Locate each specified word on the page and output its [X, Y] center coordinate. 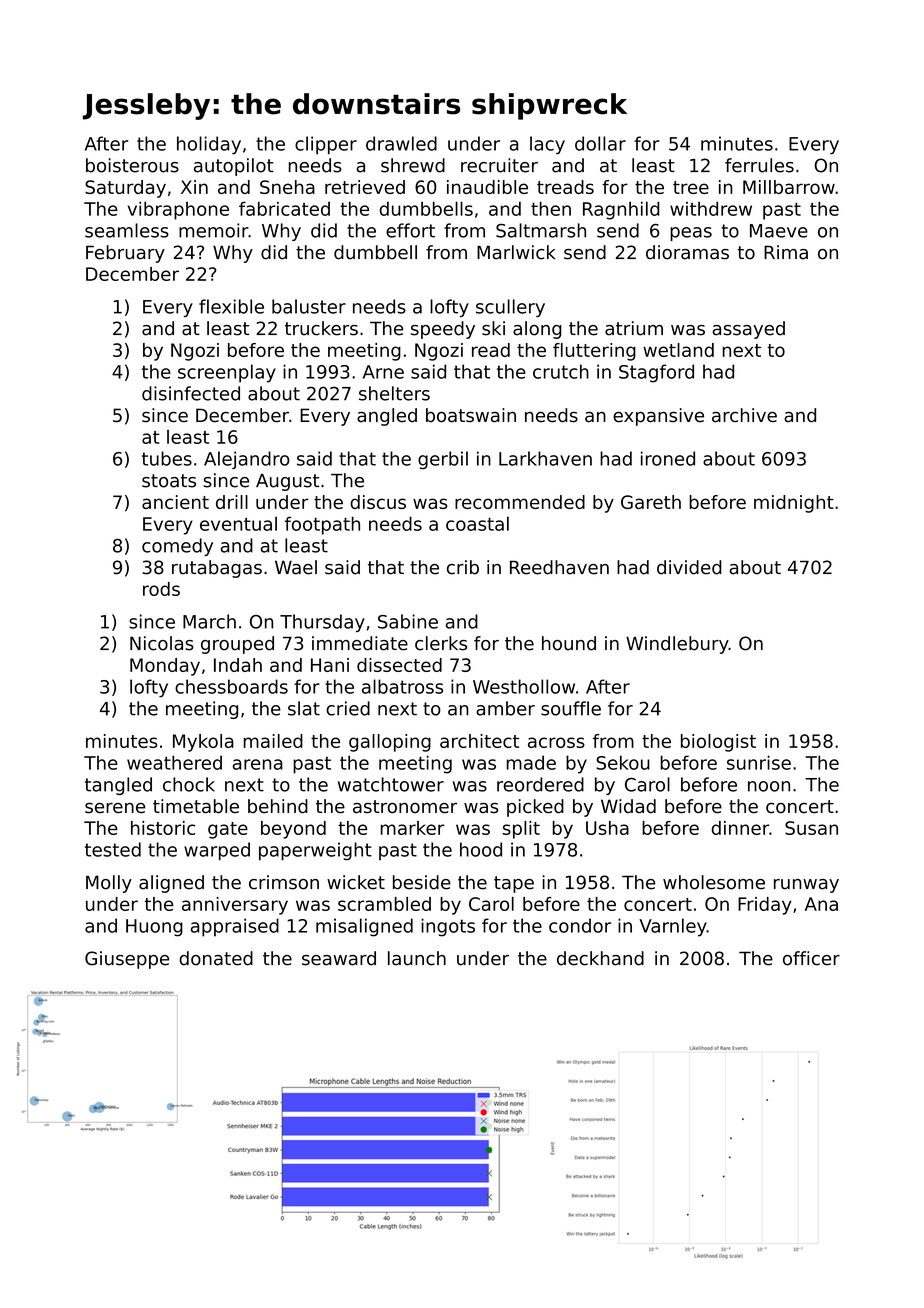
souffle [571, 708]
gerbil [443, 460]
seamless [127, 230]
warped [217, 851]
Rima [786, 252]
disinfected [191, 393]
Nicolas [162, 643]
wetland [678, 350]
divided [689, 567]
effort [410, 230]
